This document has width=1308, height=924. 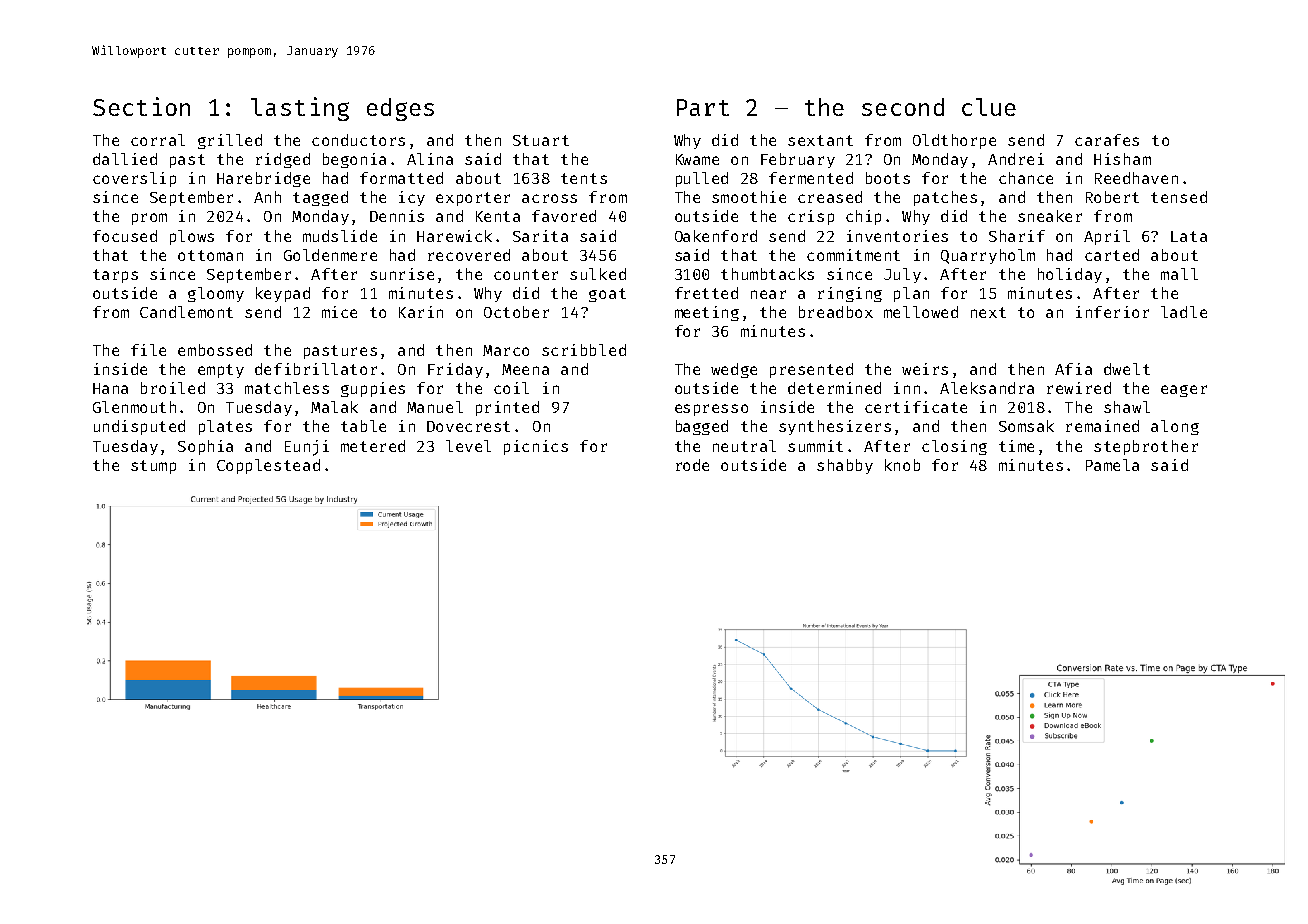 What do you see at coordinates (540, 236) in the document?
I see `Sarita` at bounding box center [540, 236].
